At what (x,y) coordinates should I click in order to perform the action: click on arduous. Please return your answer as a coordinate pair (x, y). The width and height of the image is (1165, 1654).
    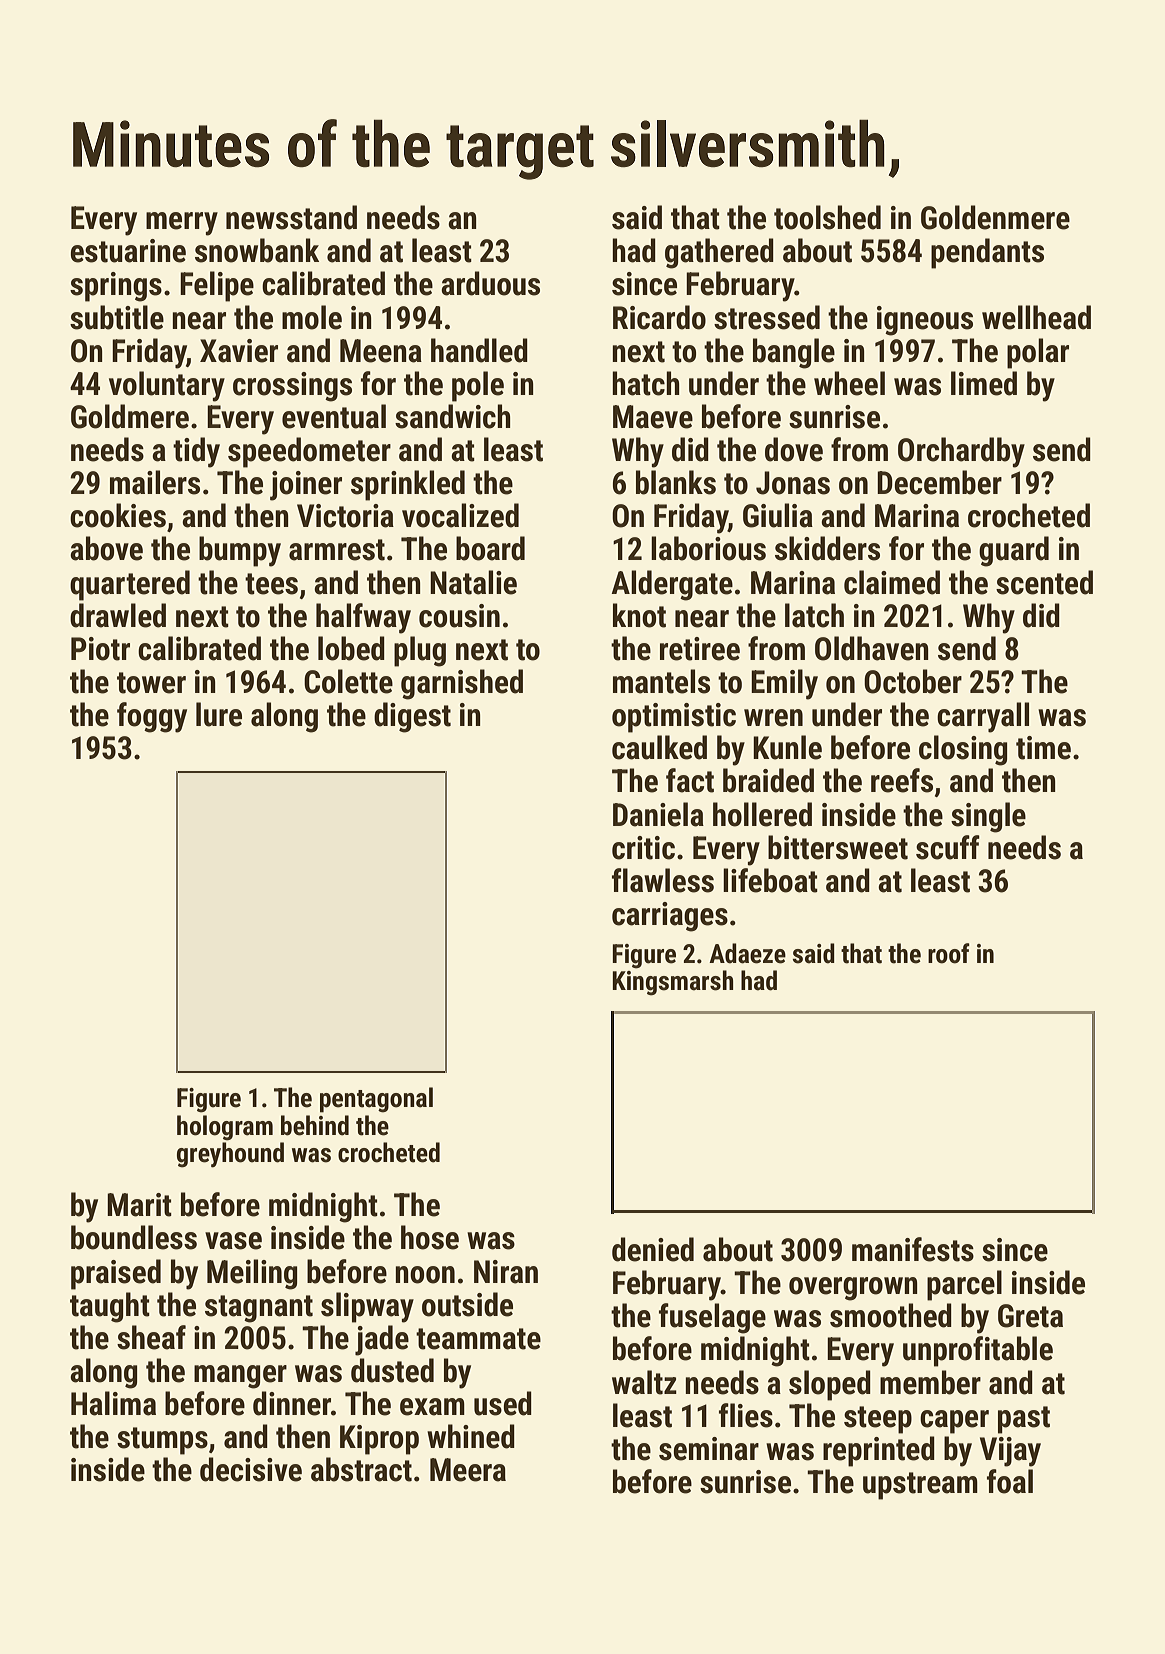
    Looking at the image, I should click on (490, 283).
